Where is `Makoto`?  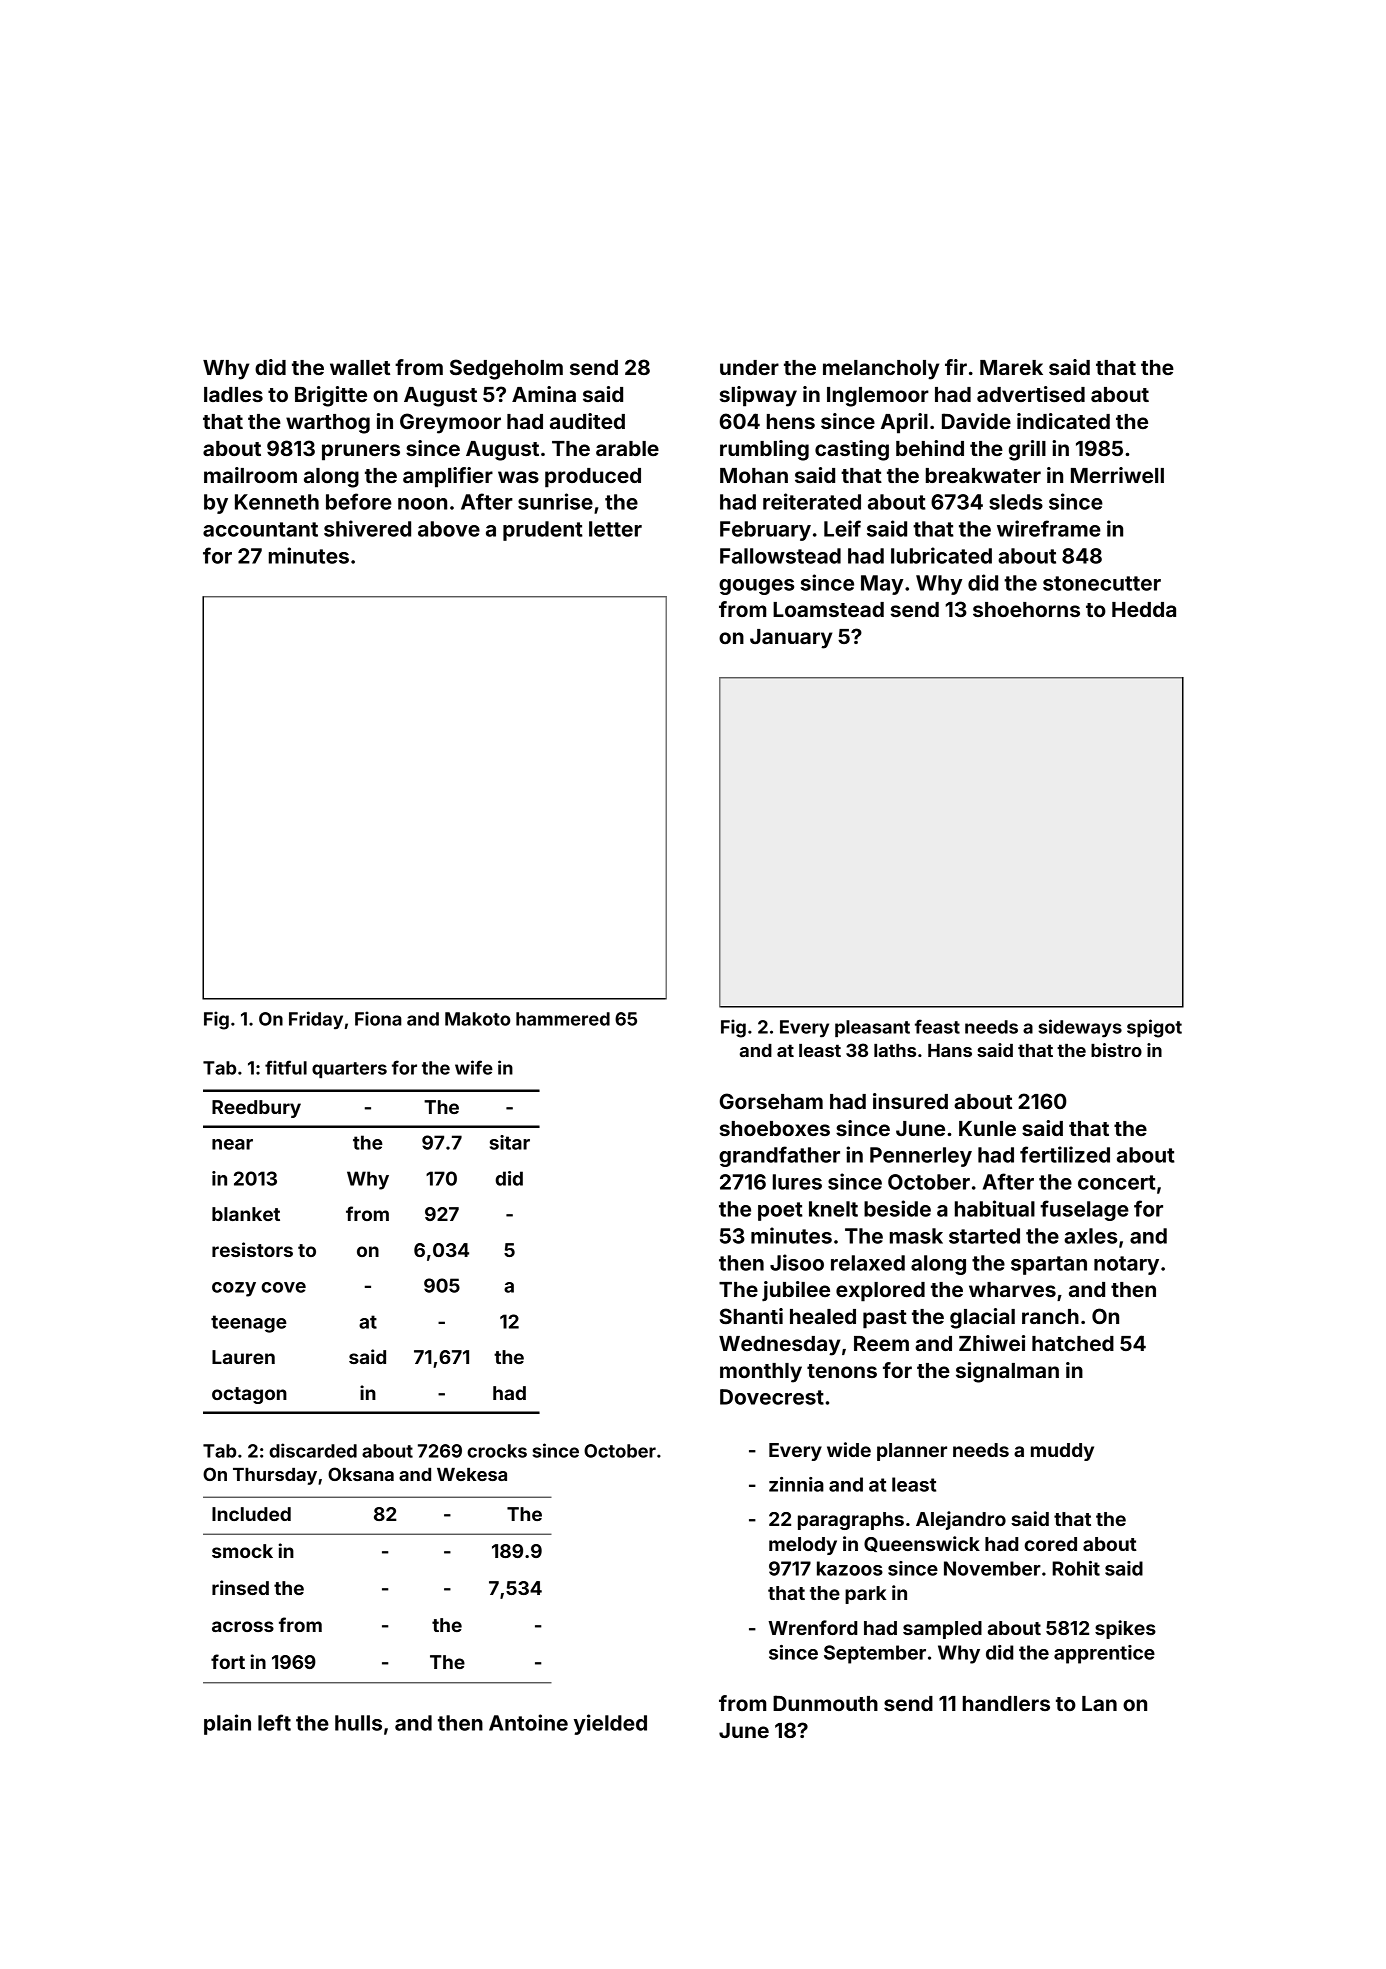 Makoto is located at coordinates (477, 1019).
